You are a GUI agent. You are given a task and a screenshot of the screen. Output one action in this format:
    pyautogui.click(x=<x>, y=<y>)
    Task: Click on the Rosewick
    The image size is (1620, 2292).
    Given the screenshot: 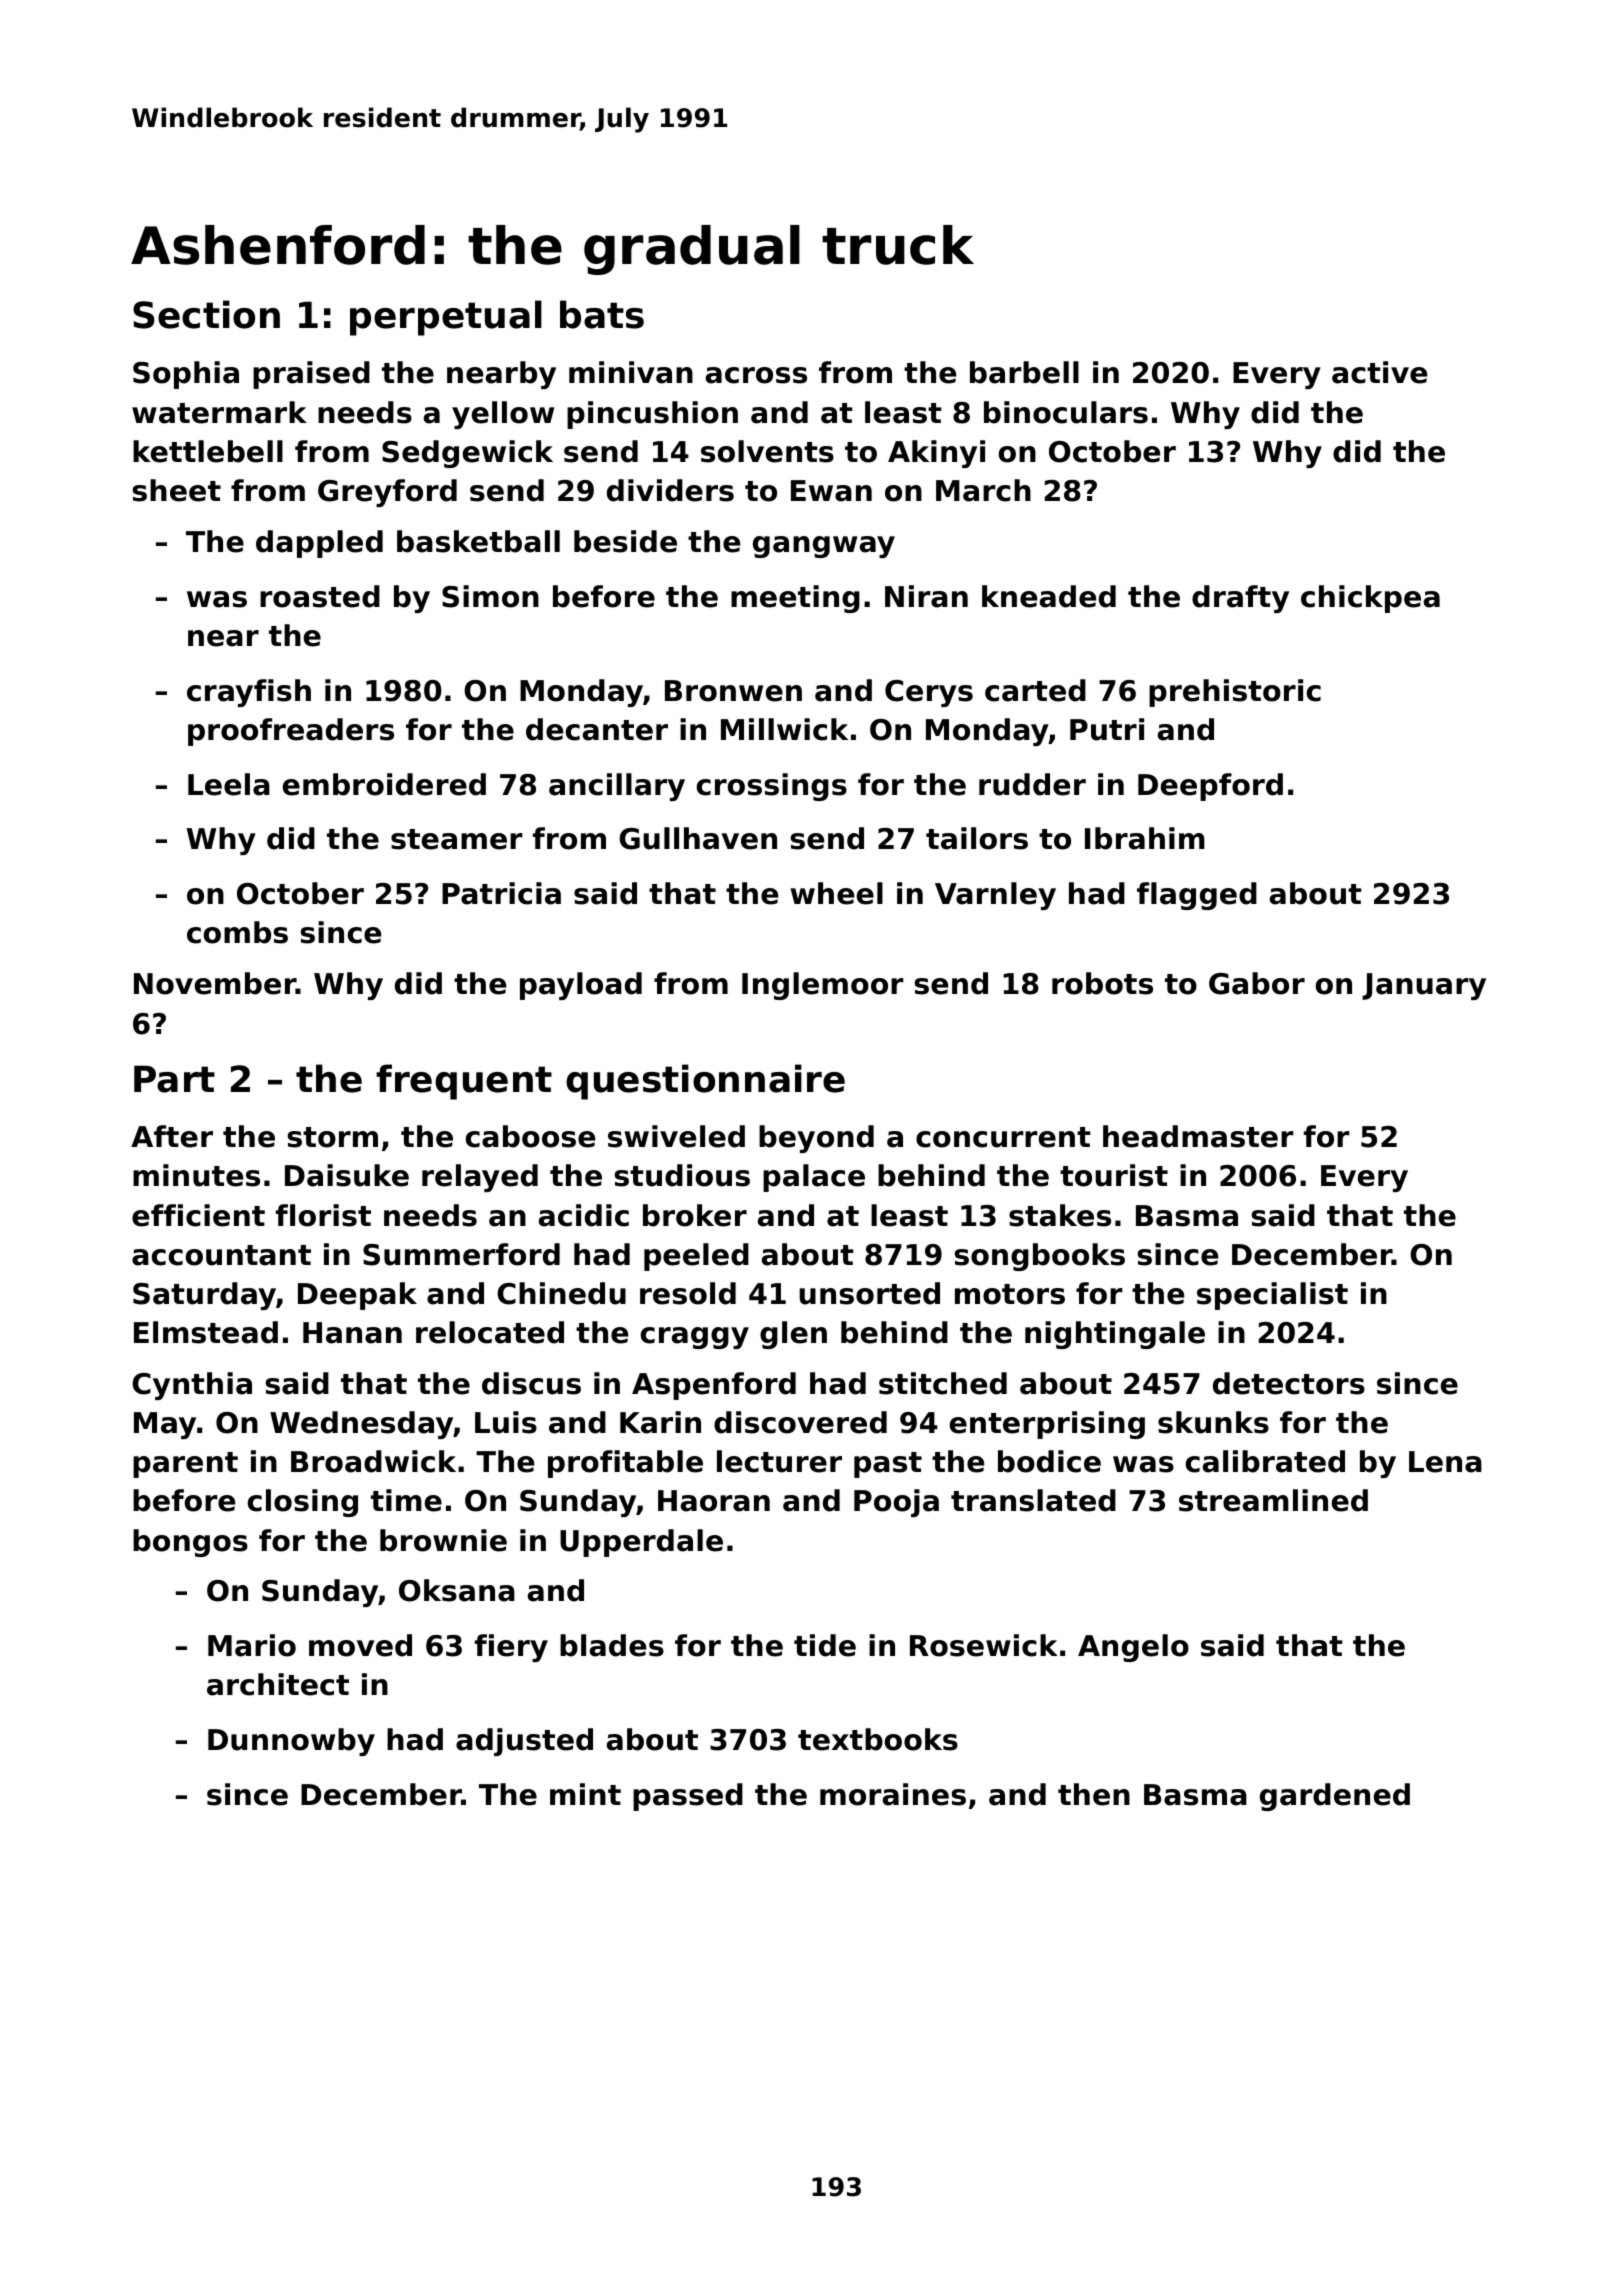 What is the action you would take?
    pyautogui.click(x=984, y=1645)
